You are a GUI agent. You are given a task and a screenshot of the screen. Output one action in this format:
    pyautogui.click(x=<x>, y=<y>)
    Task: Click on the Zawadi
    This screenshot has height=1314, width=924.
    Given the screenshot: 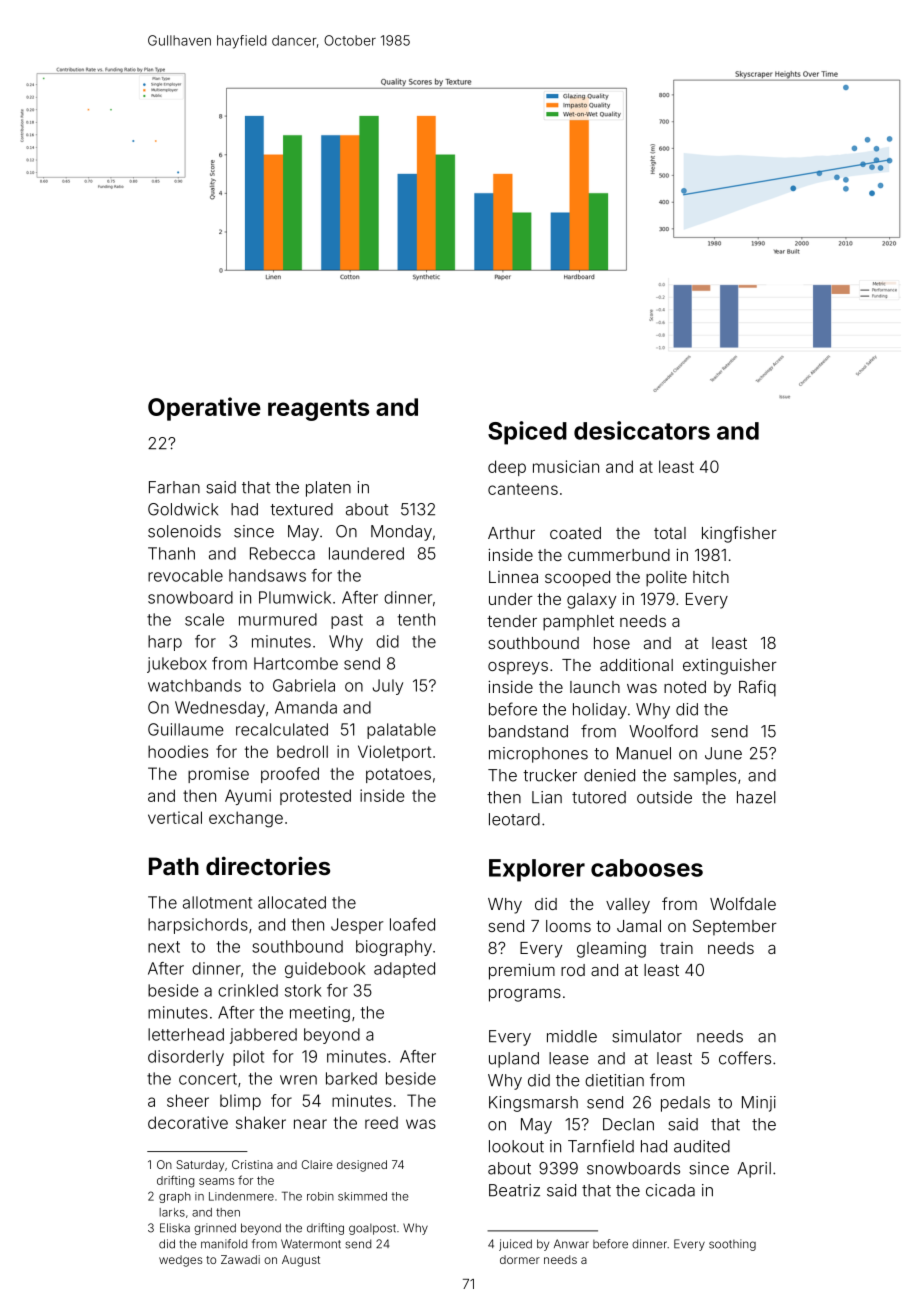 What is the action you would take?
    pyautogui.click(x=240, y=1259)
